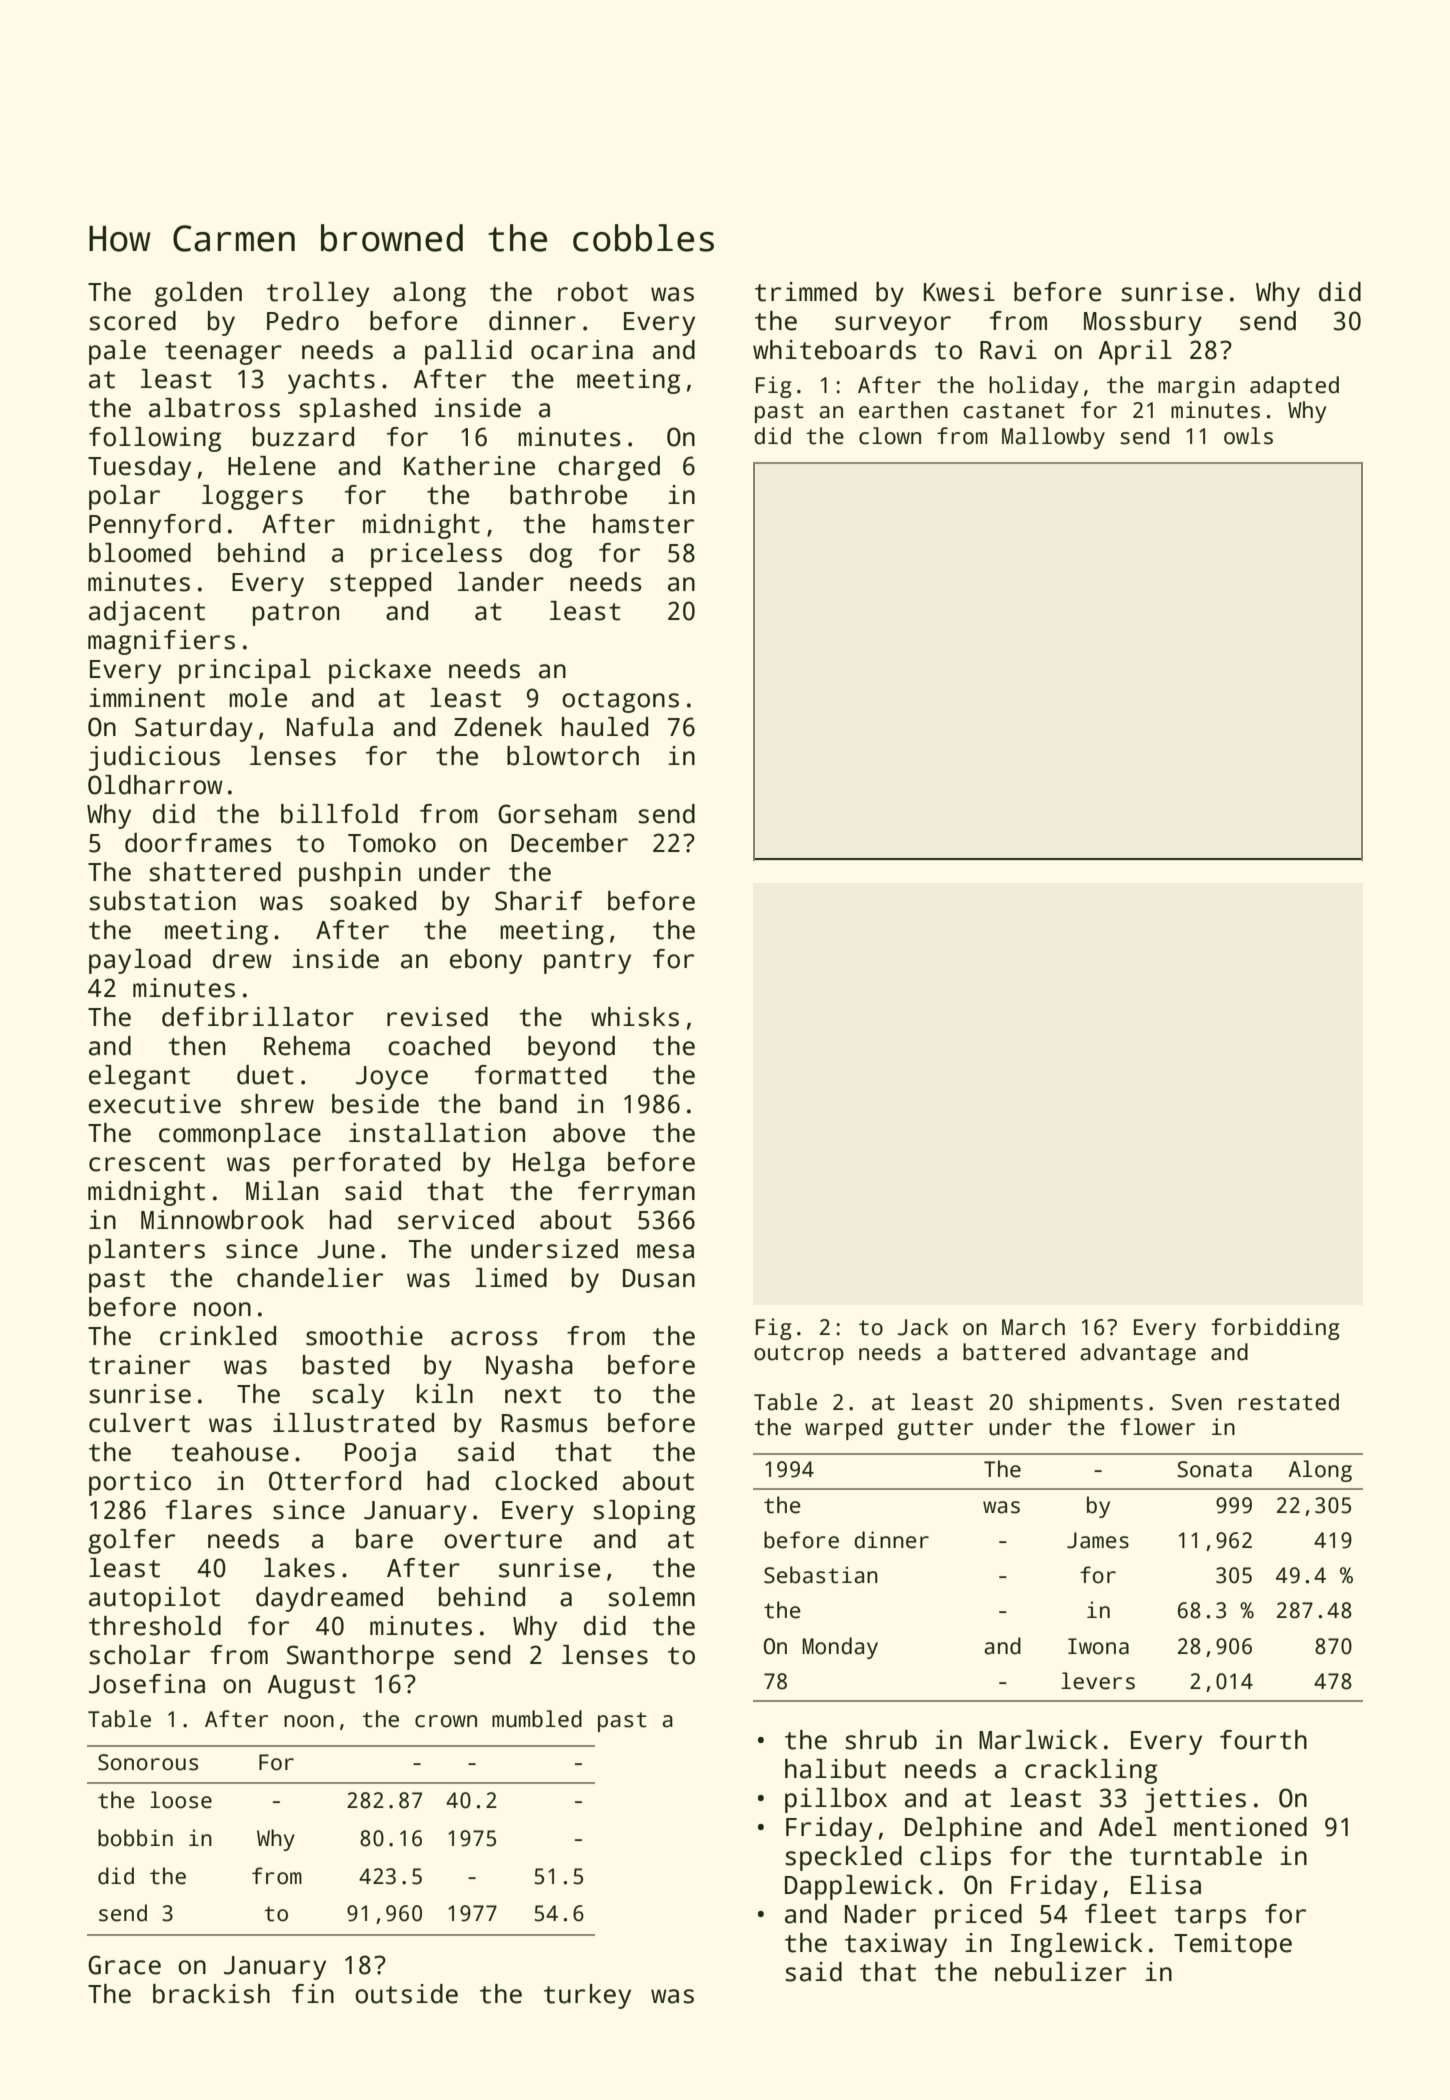 This screenshot has height=2100, width=1450. Describe the element at coordinates (311, 1687) in the screenshot. I see `August` at that location.
